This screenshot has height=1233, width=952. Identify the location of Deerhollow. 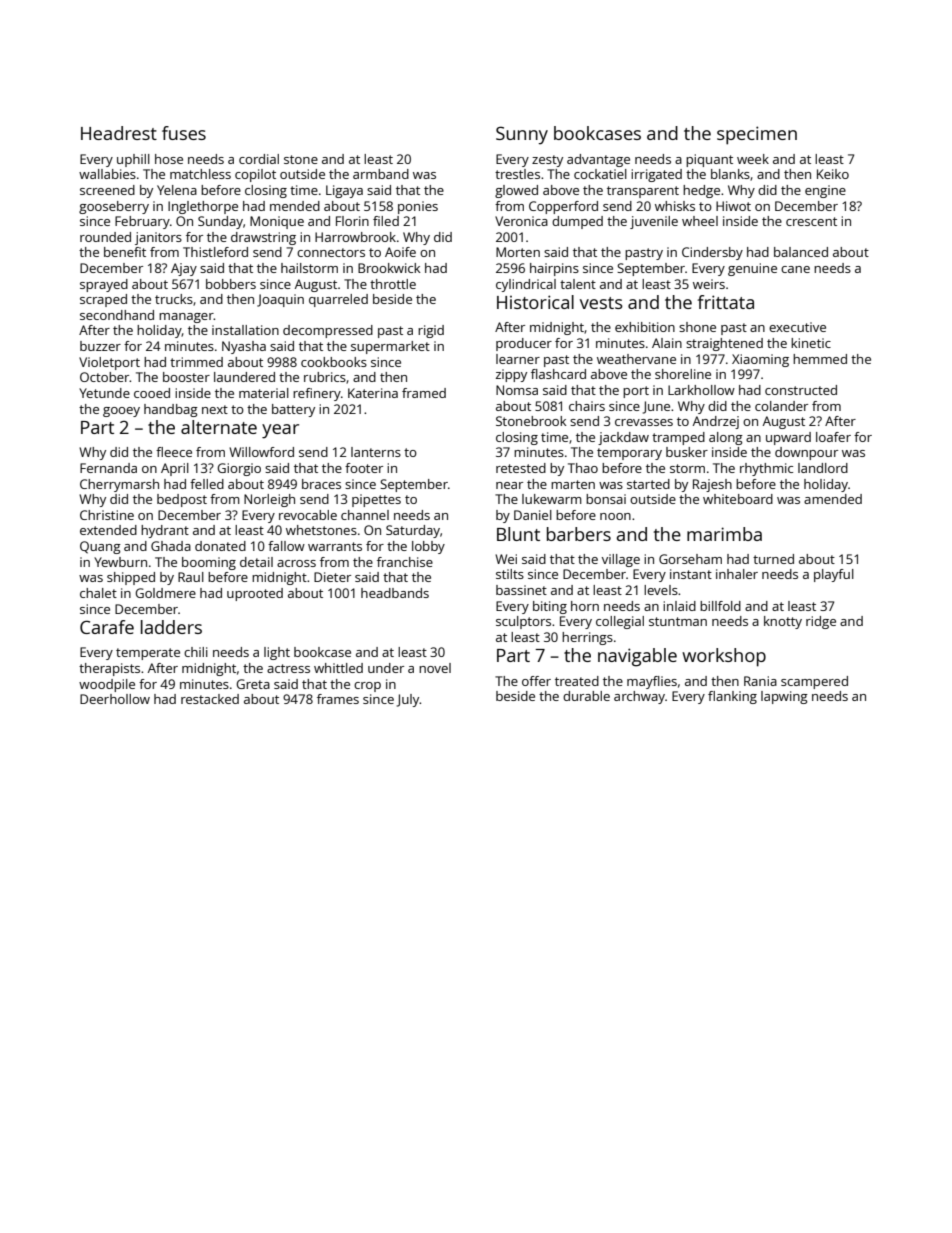
(115, 699).
